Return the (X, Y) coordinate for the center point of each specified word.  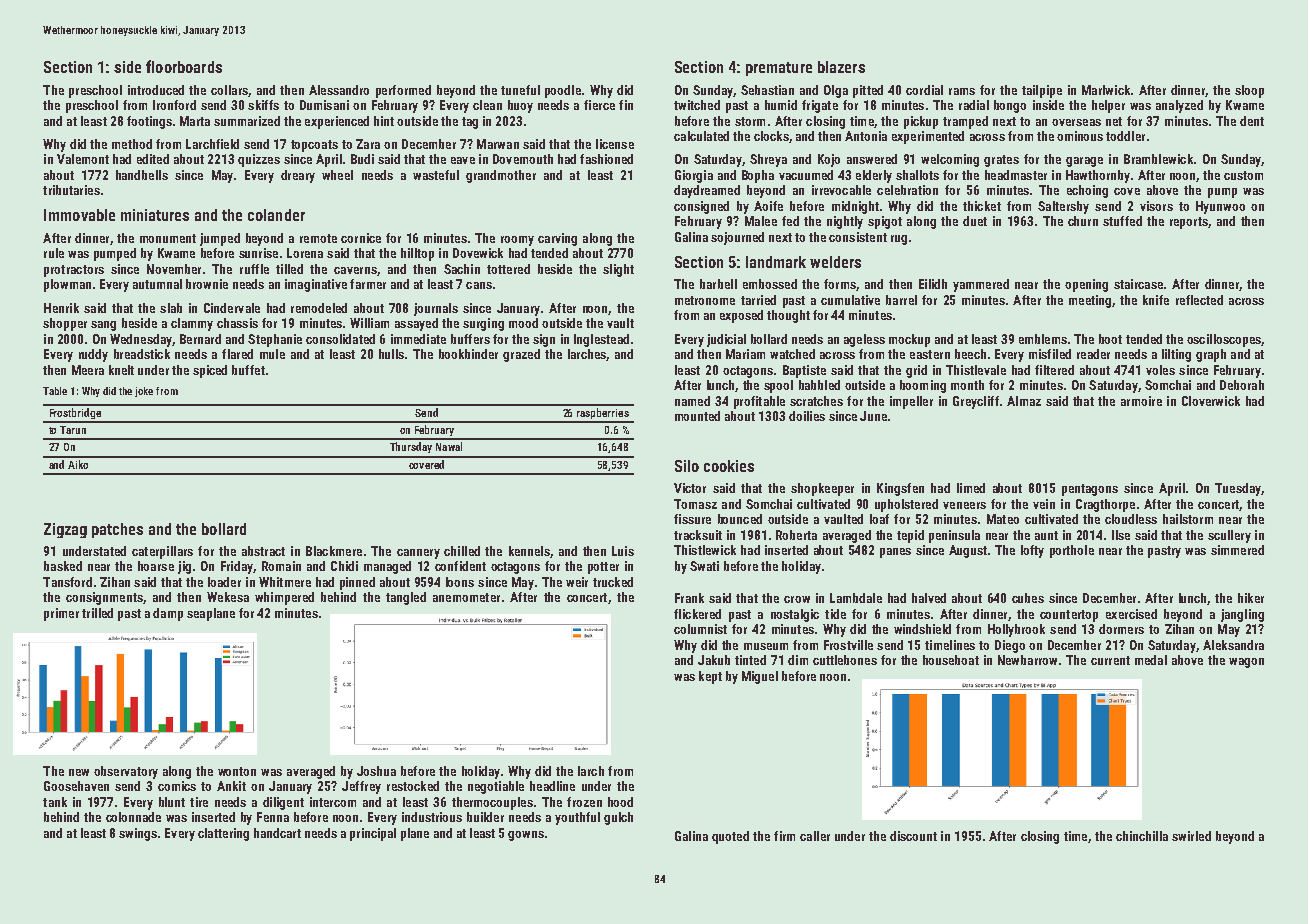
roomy (517, 241)
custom (1243, 175)
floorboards (184, 66)
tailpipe (1042, 91)
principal (373, 834)
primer (61, 614)
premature (779, 69)
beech (970, 354)
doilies (807, 416)
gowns (526, 836)
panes (895, 553)
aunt (1046, 535)
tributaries (71, 190)
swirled (1191, 836)
